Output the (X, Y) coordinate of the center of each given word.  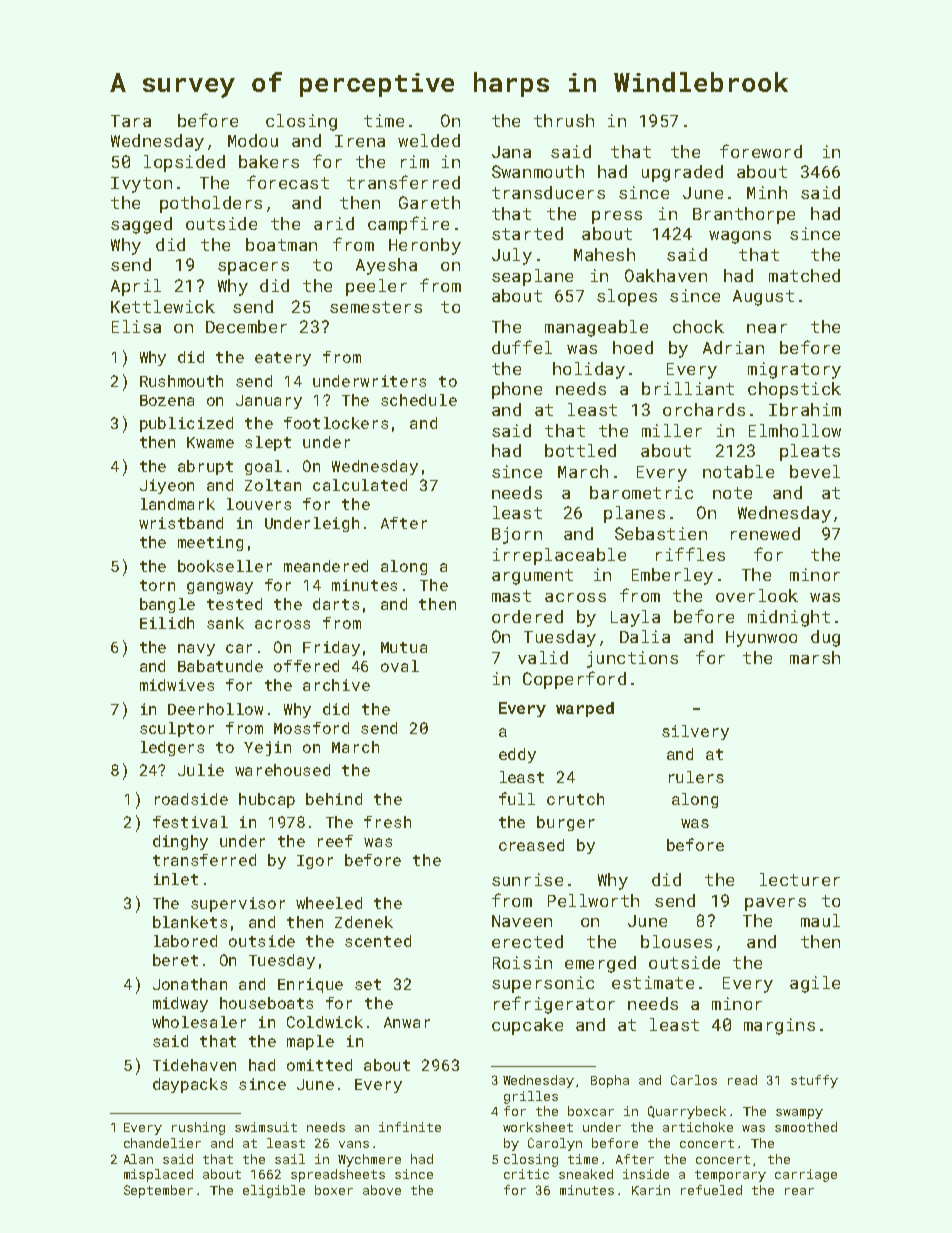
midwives (177, 685)
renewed (765, 533)
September (158, 1191)
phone (517, 390)
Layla (635, 618)
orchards (704, 409)
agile (815, 984)
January (269, 402)
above (382, 1190)
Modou (253, 140)
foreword (761, 151)
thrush (564, 120)
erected (527, 941)
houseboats (266, 1003)
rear (799, 1191)
